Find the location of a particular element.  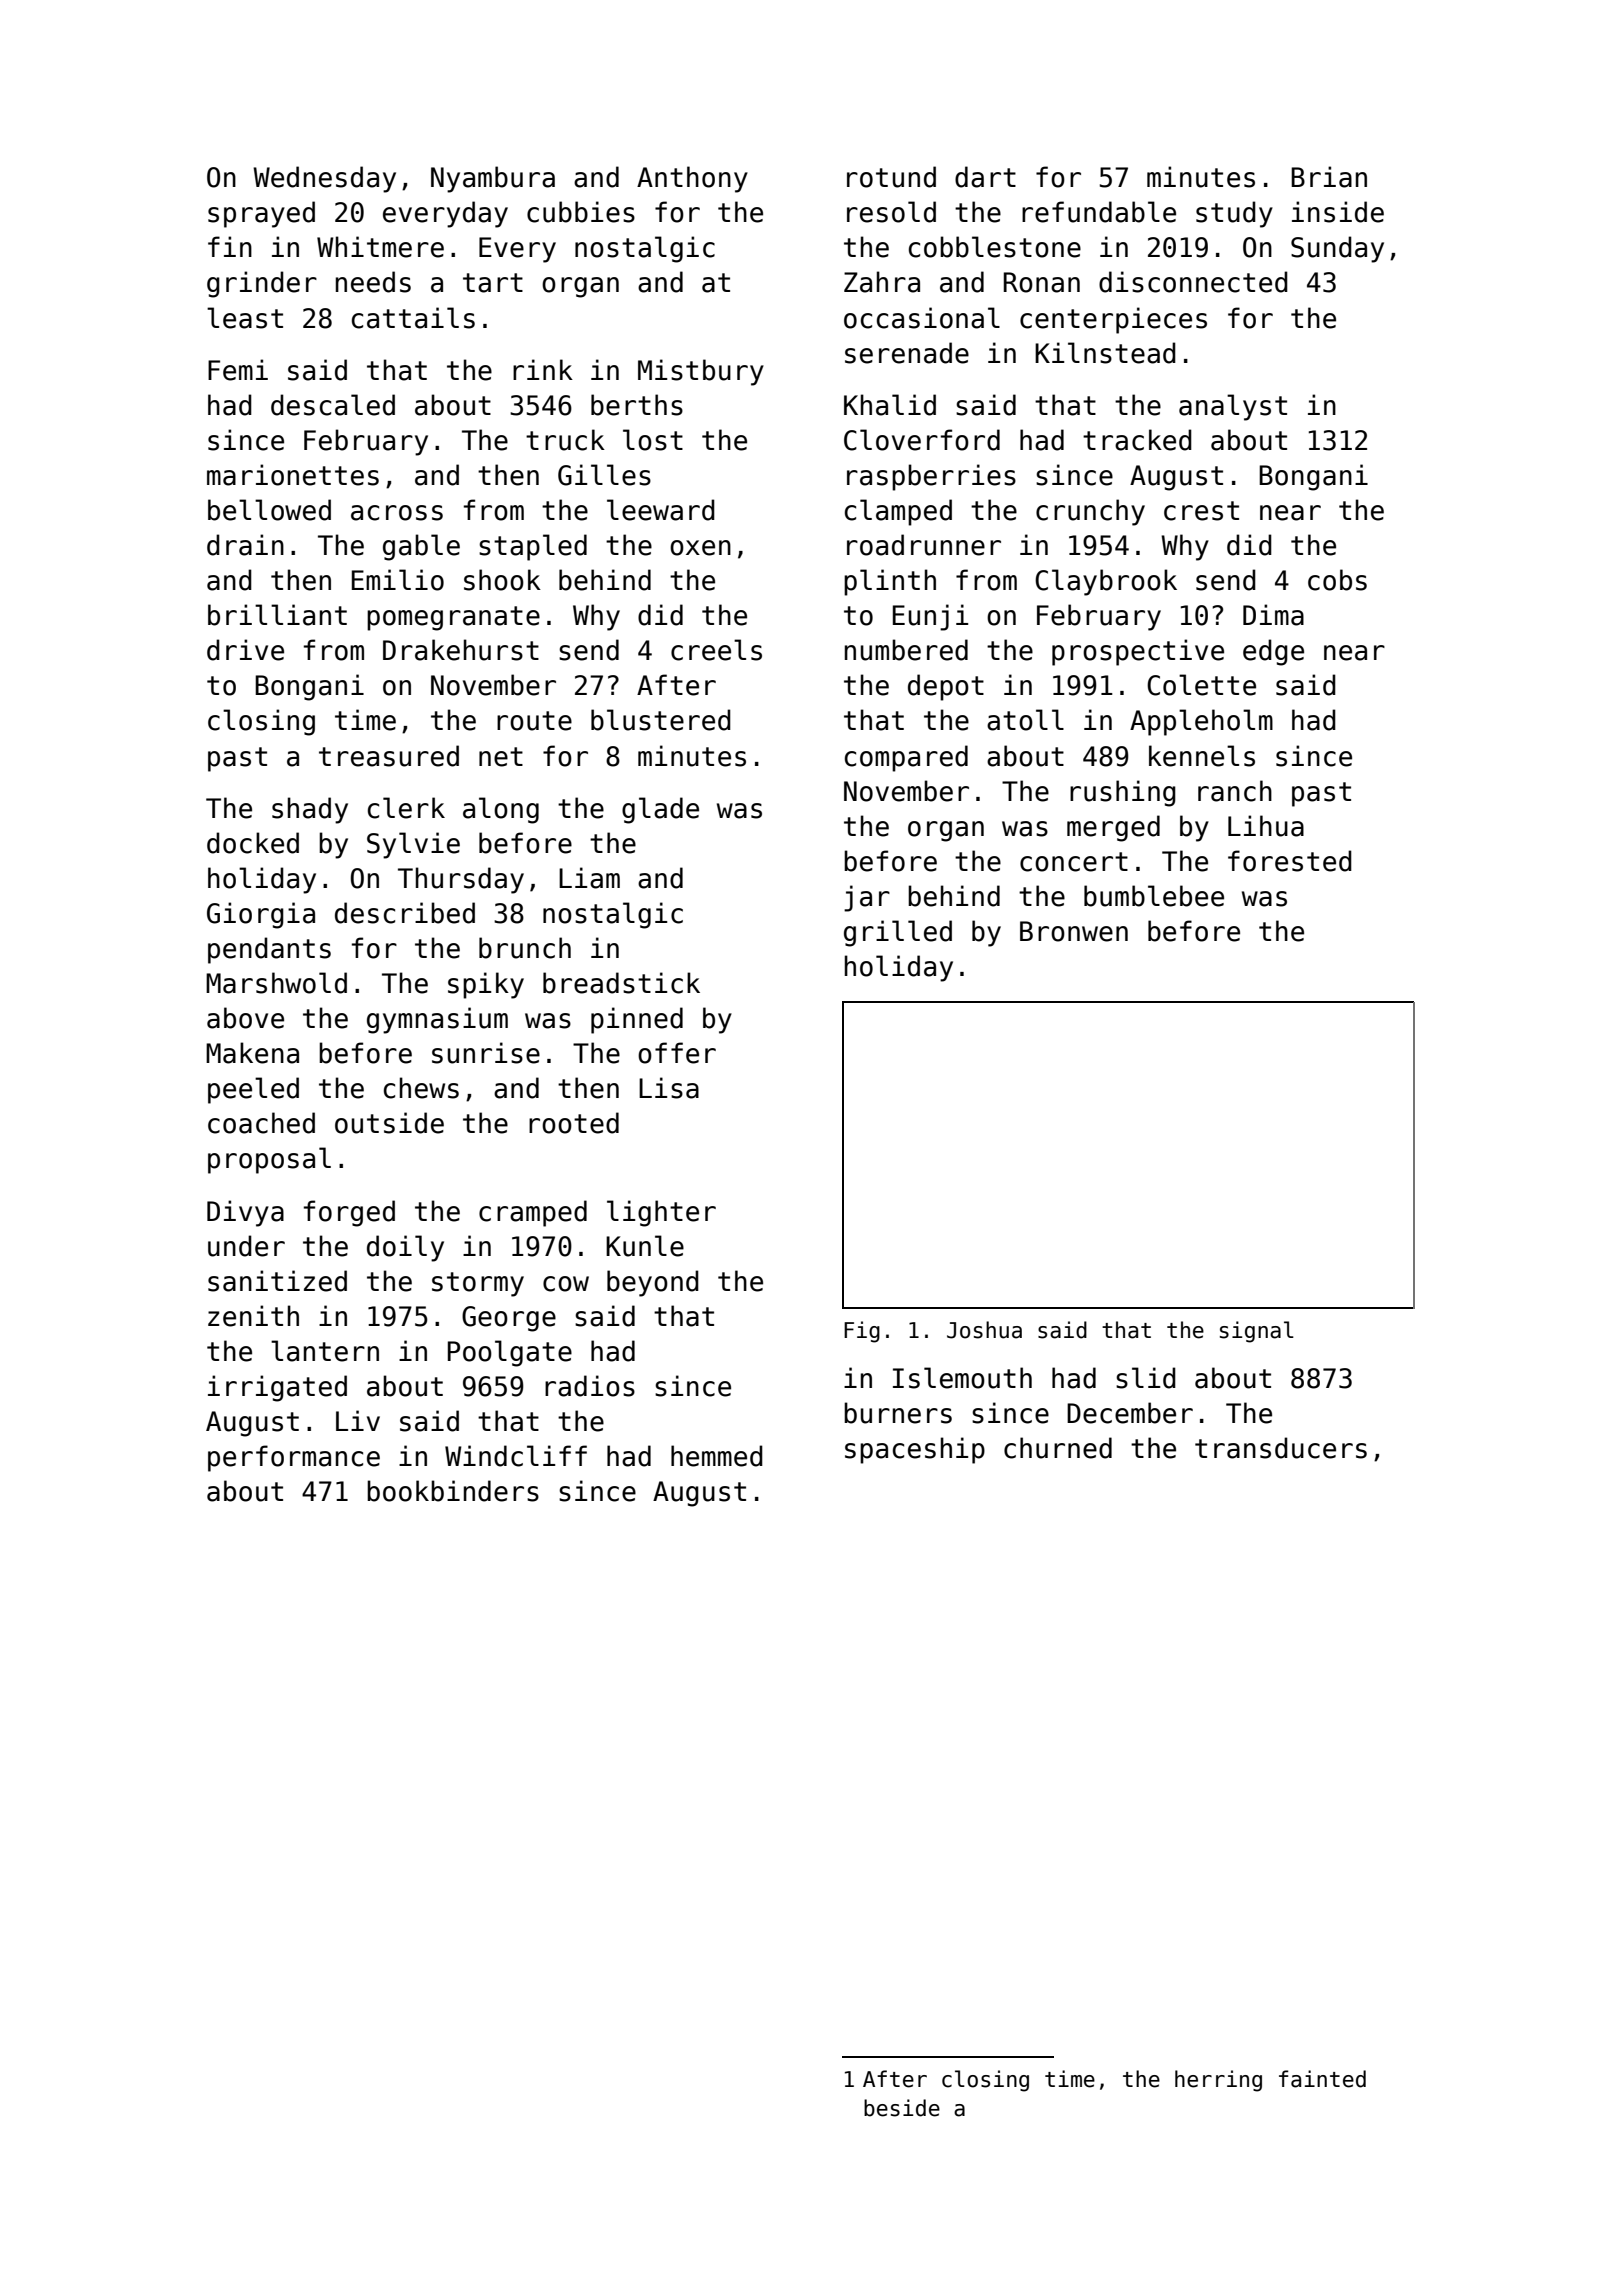

Femi is located at coordinates (238, 370).
